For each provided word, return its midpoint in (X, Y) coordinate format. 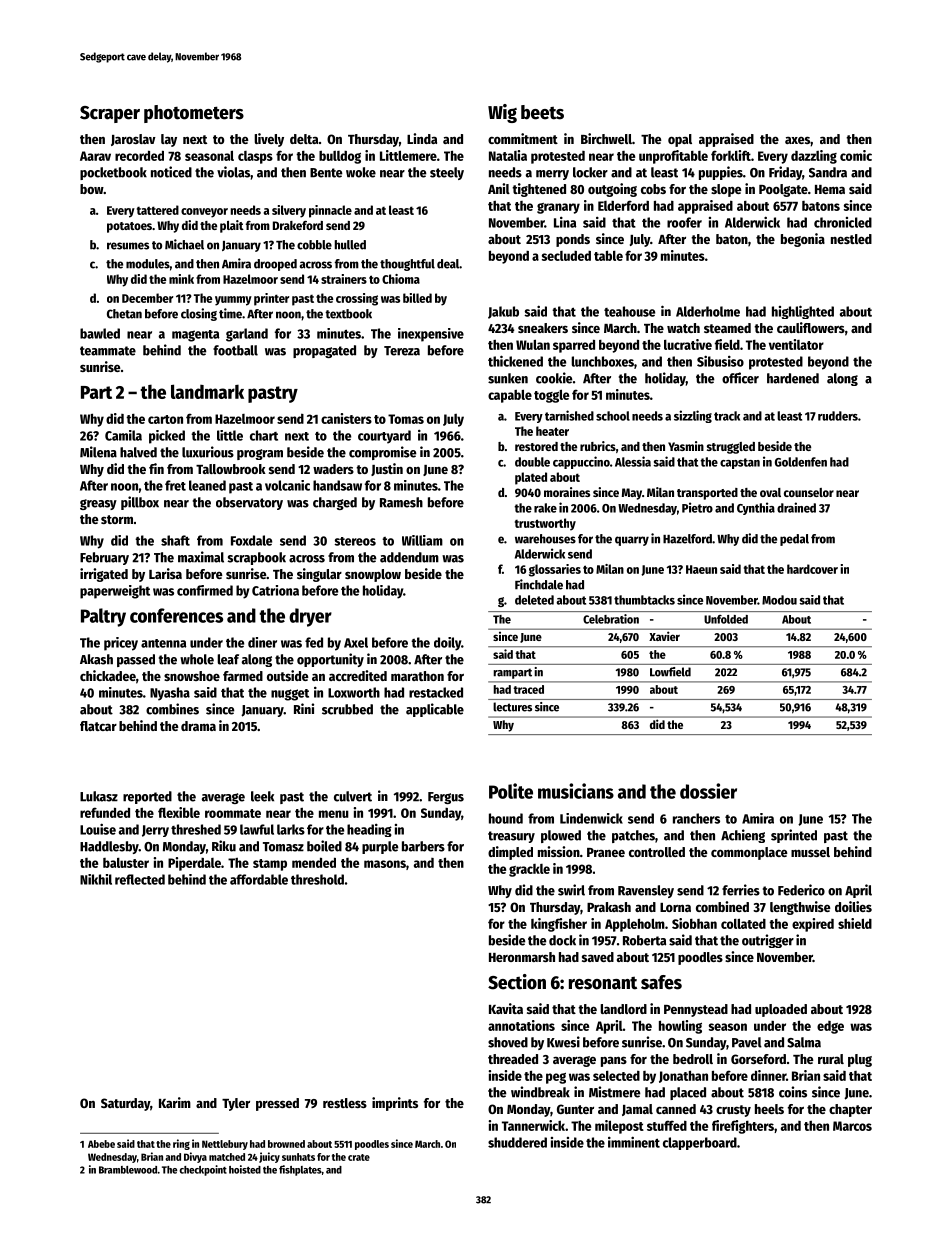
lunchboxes (602, 361)
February (104, 558)
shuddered (517, 1142)
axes (797, 140)
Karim (175, 1102)
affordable (259, 879)
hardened (793, 378)
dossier (708, 791)
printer (272, 299)
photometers (194, 114)
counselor (809, 492)
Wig (502, 113)
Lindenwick (591, 818)
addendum (409, 557)
